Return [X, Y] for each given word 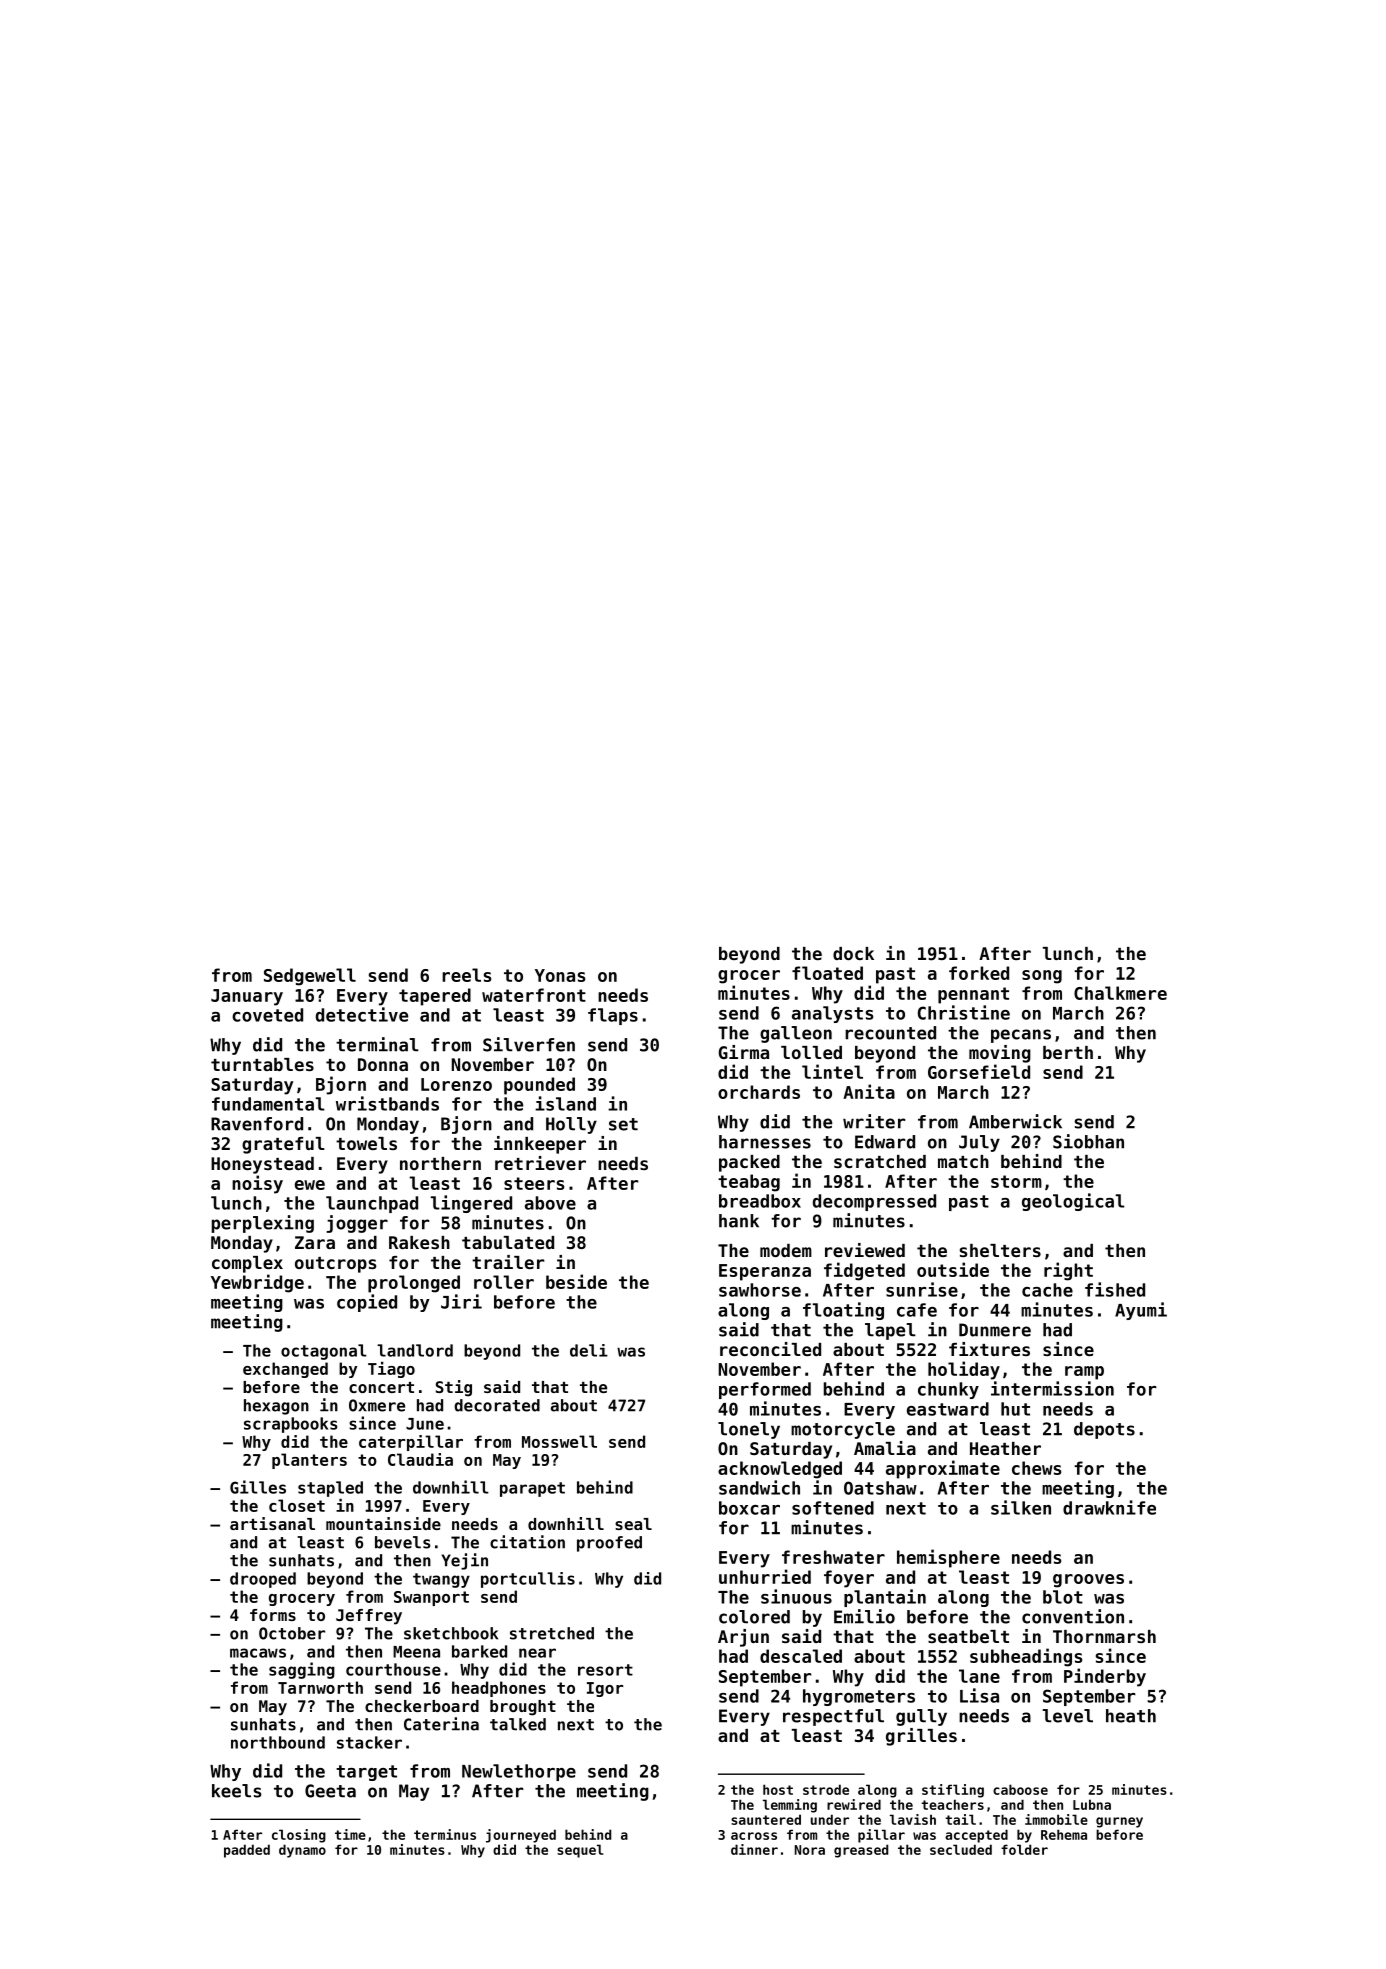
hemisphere [948, 1558]
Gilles [258, 1487]
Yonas [560, 975]
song [1042, 977]
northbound [278, 1742]
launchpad [372, 1204]
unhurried [765, 1576]
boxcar [749, 1508]
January [247, 997]
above [550, 1203]
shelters [1000, 1250]
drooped [263, 1580]
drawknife [1109, 1507]
